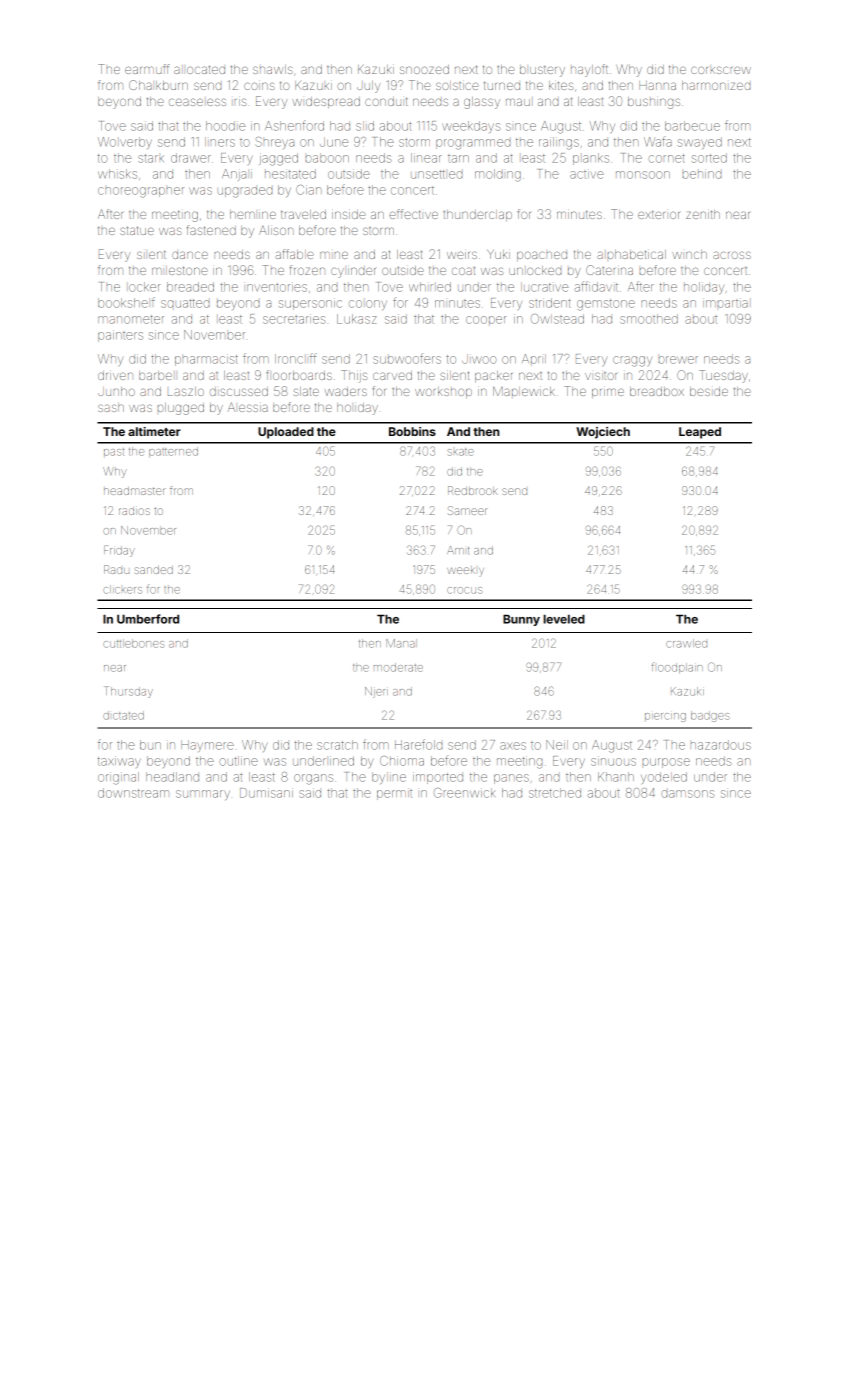 The width and height of the screenshot is (849, 1400). What do you see at coordinates (238, 761) in the screenshot?
I see `outline` at bounding box center [238, 761].
